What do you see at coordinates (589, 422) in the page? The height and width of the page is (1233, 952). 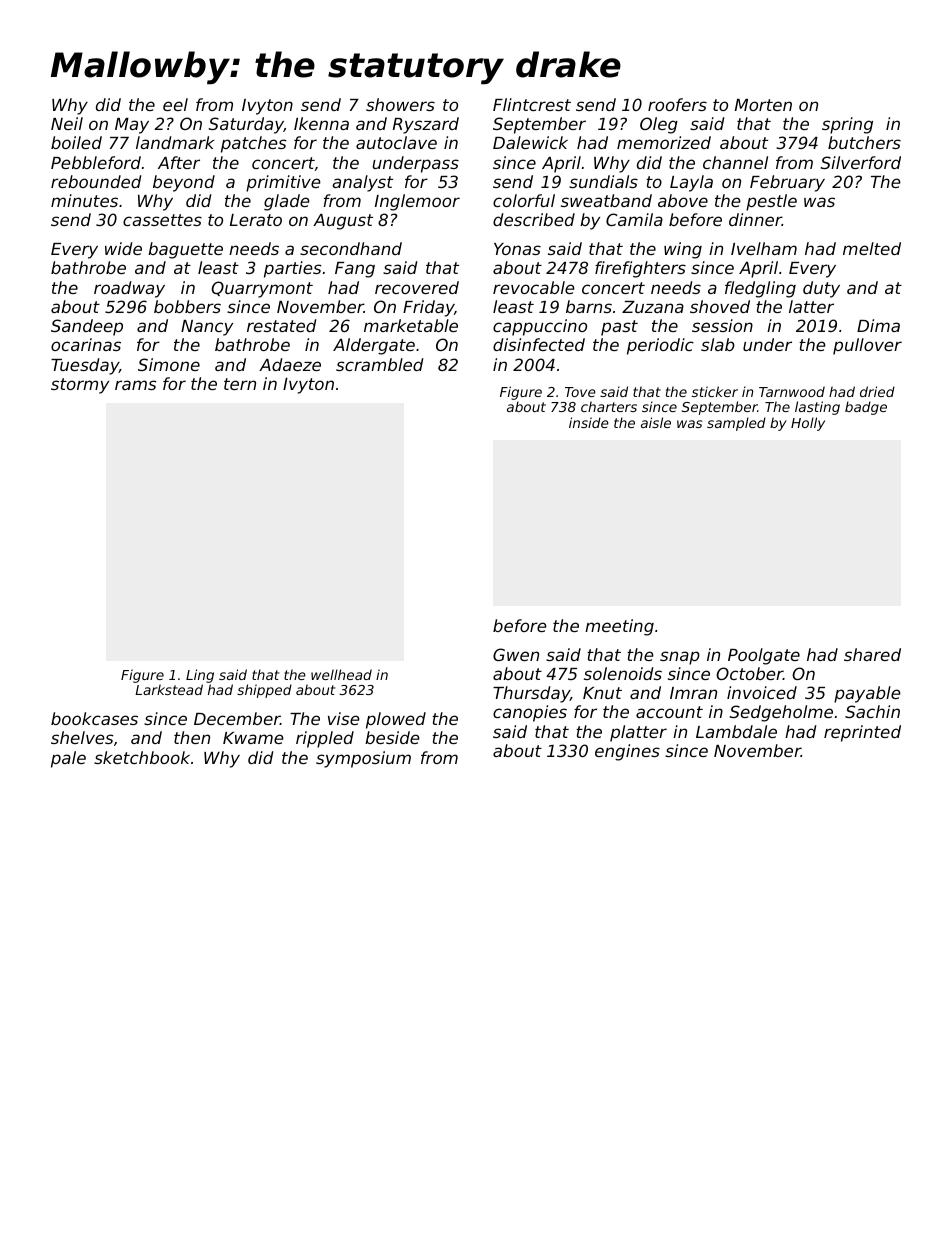 I see `inside` at bounding box center [589, 422].
